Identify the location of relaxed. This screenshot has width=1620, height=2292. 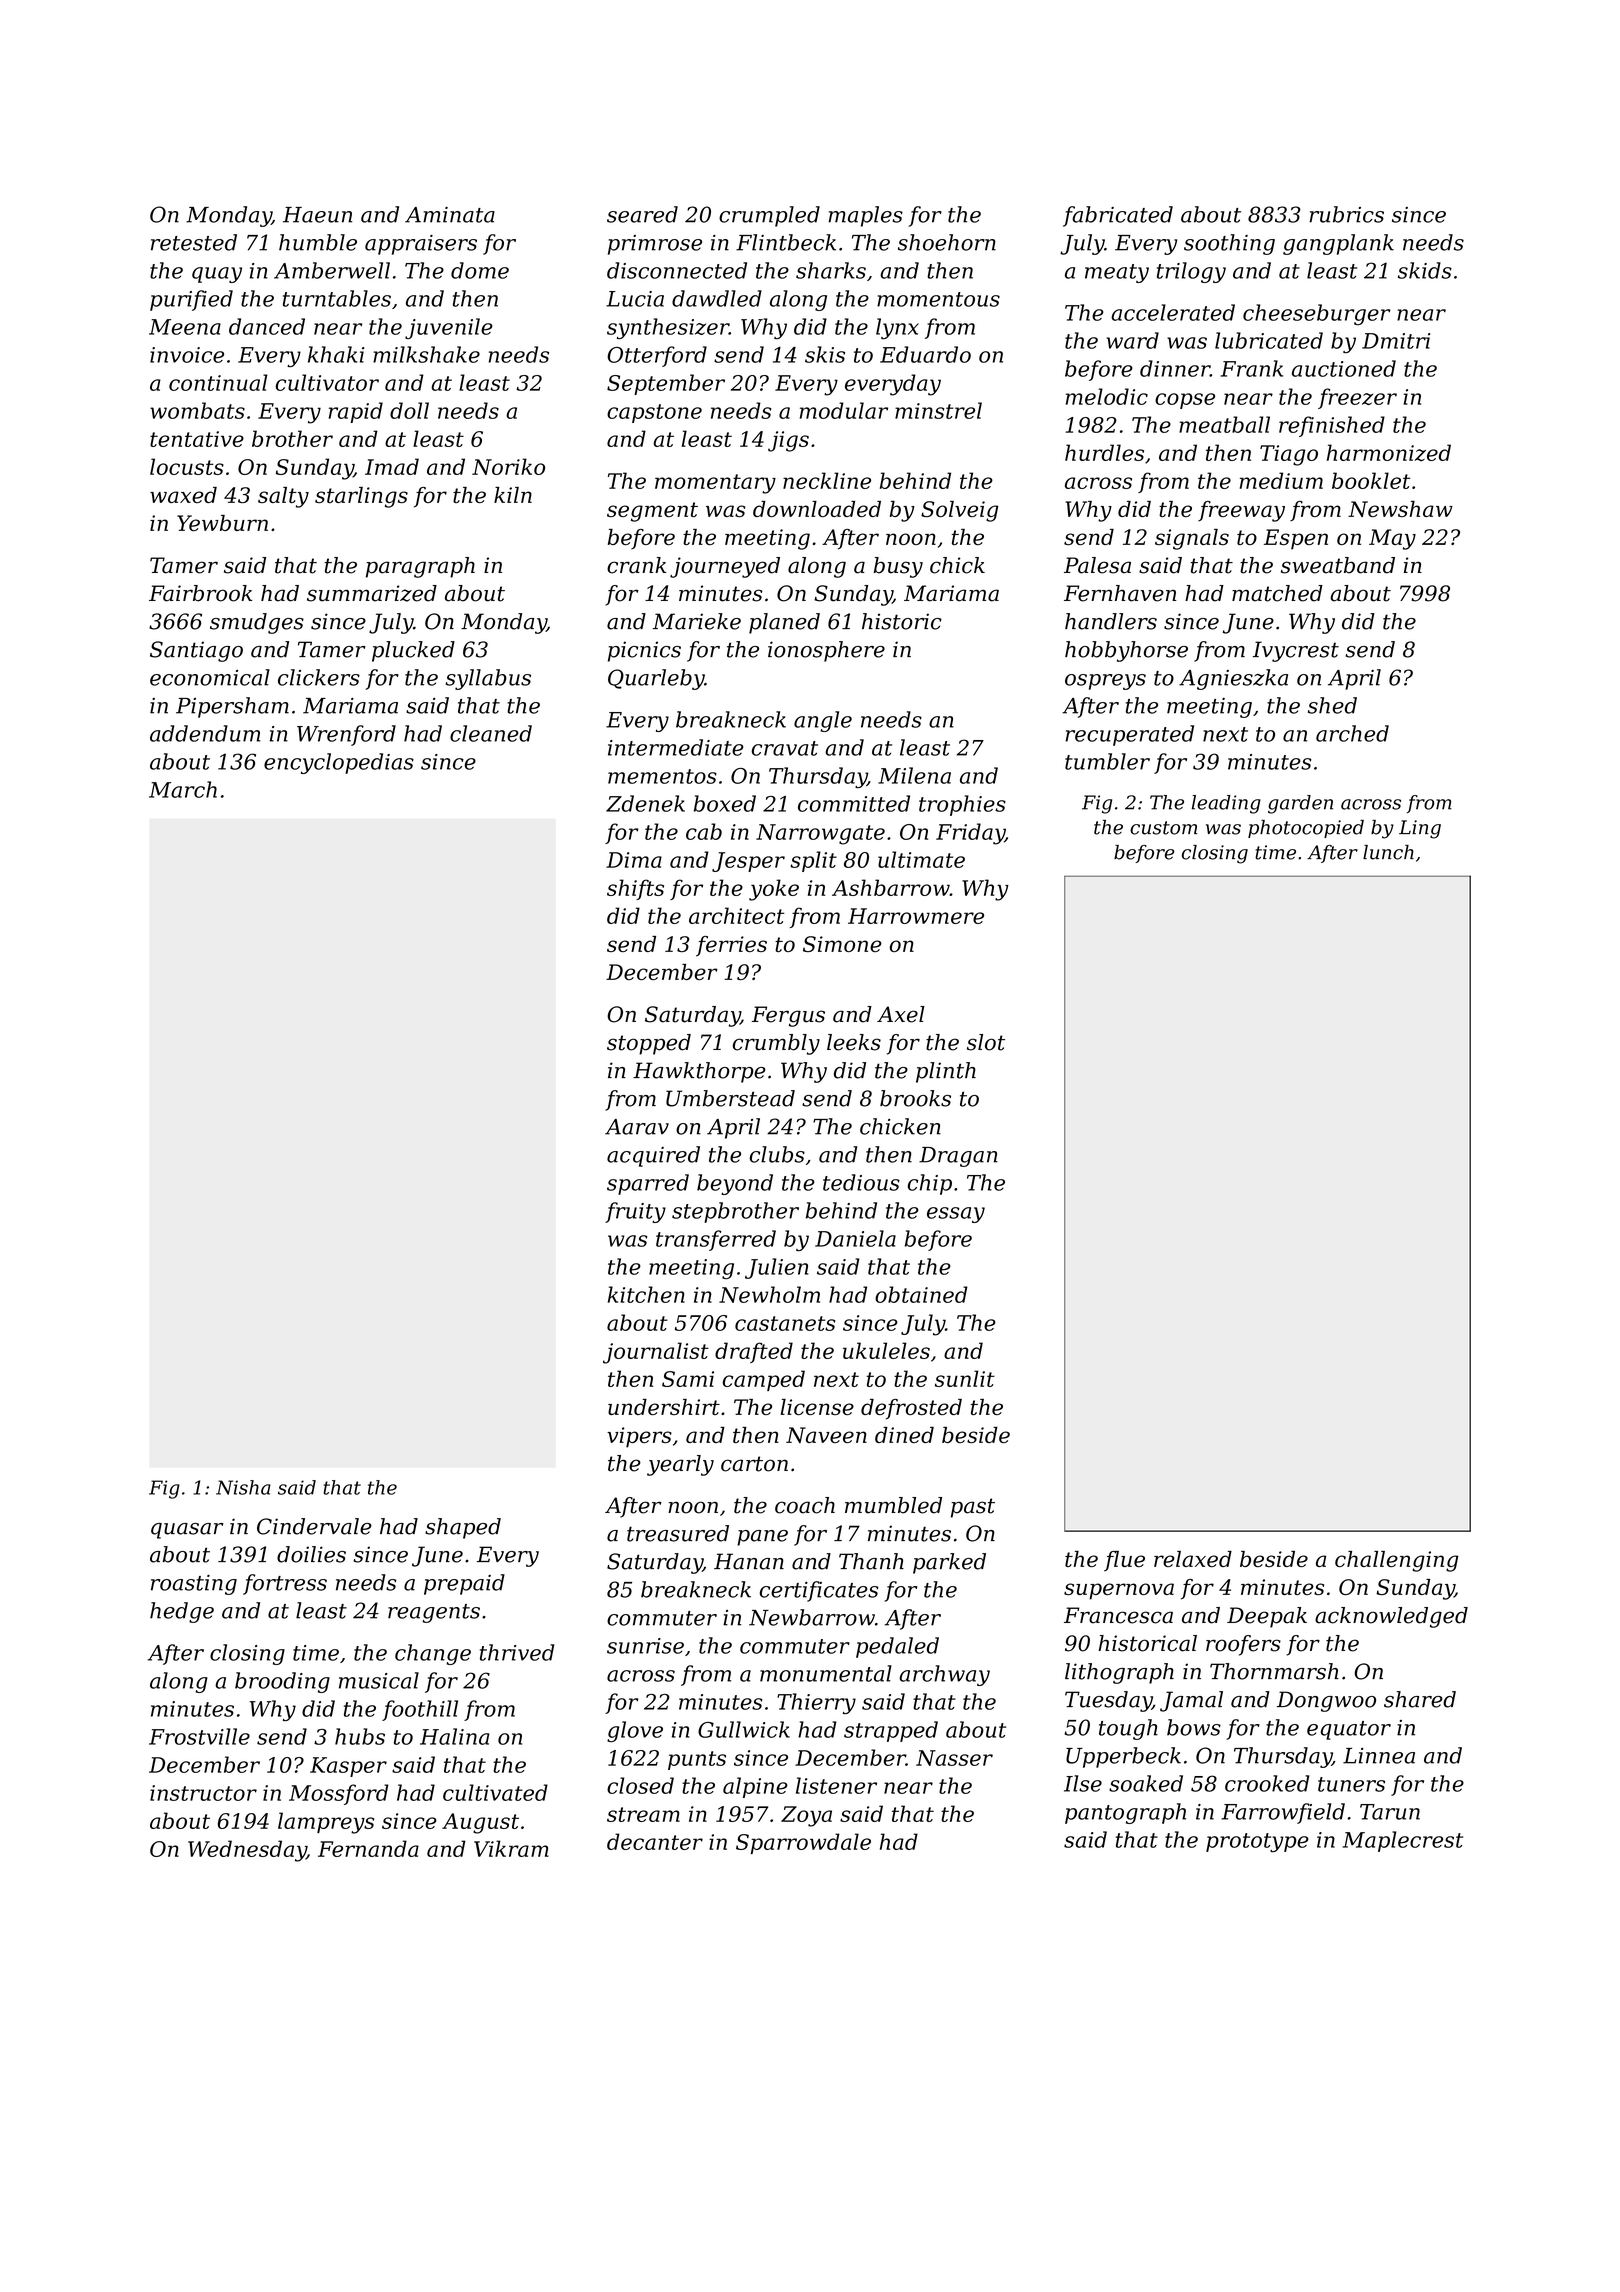
(1193, 1559).
